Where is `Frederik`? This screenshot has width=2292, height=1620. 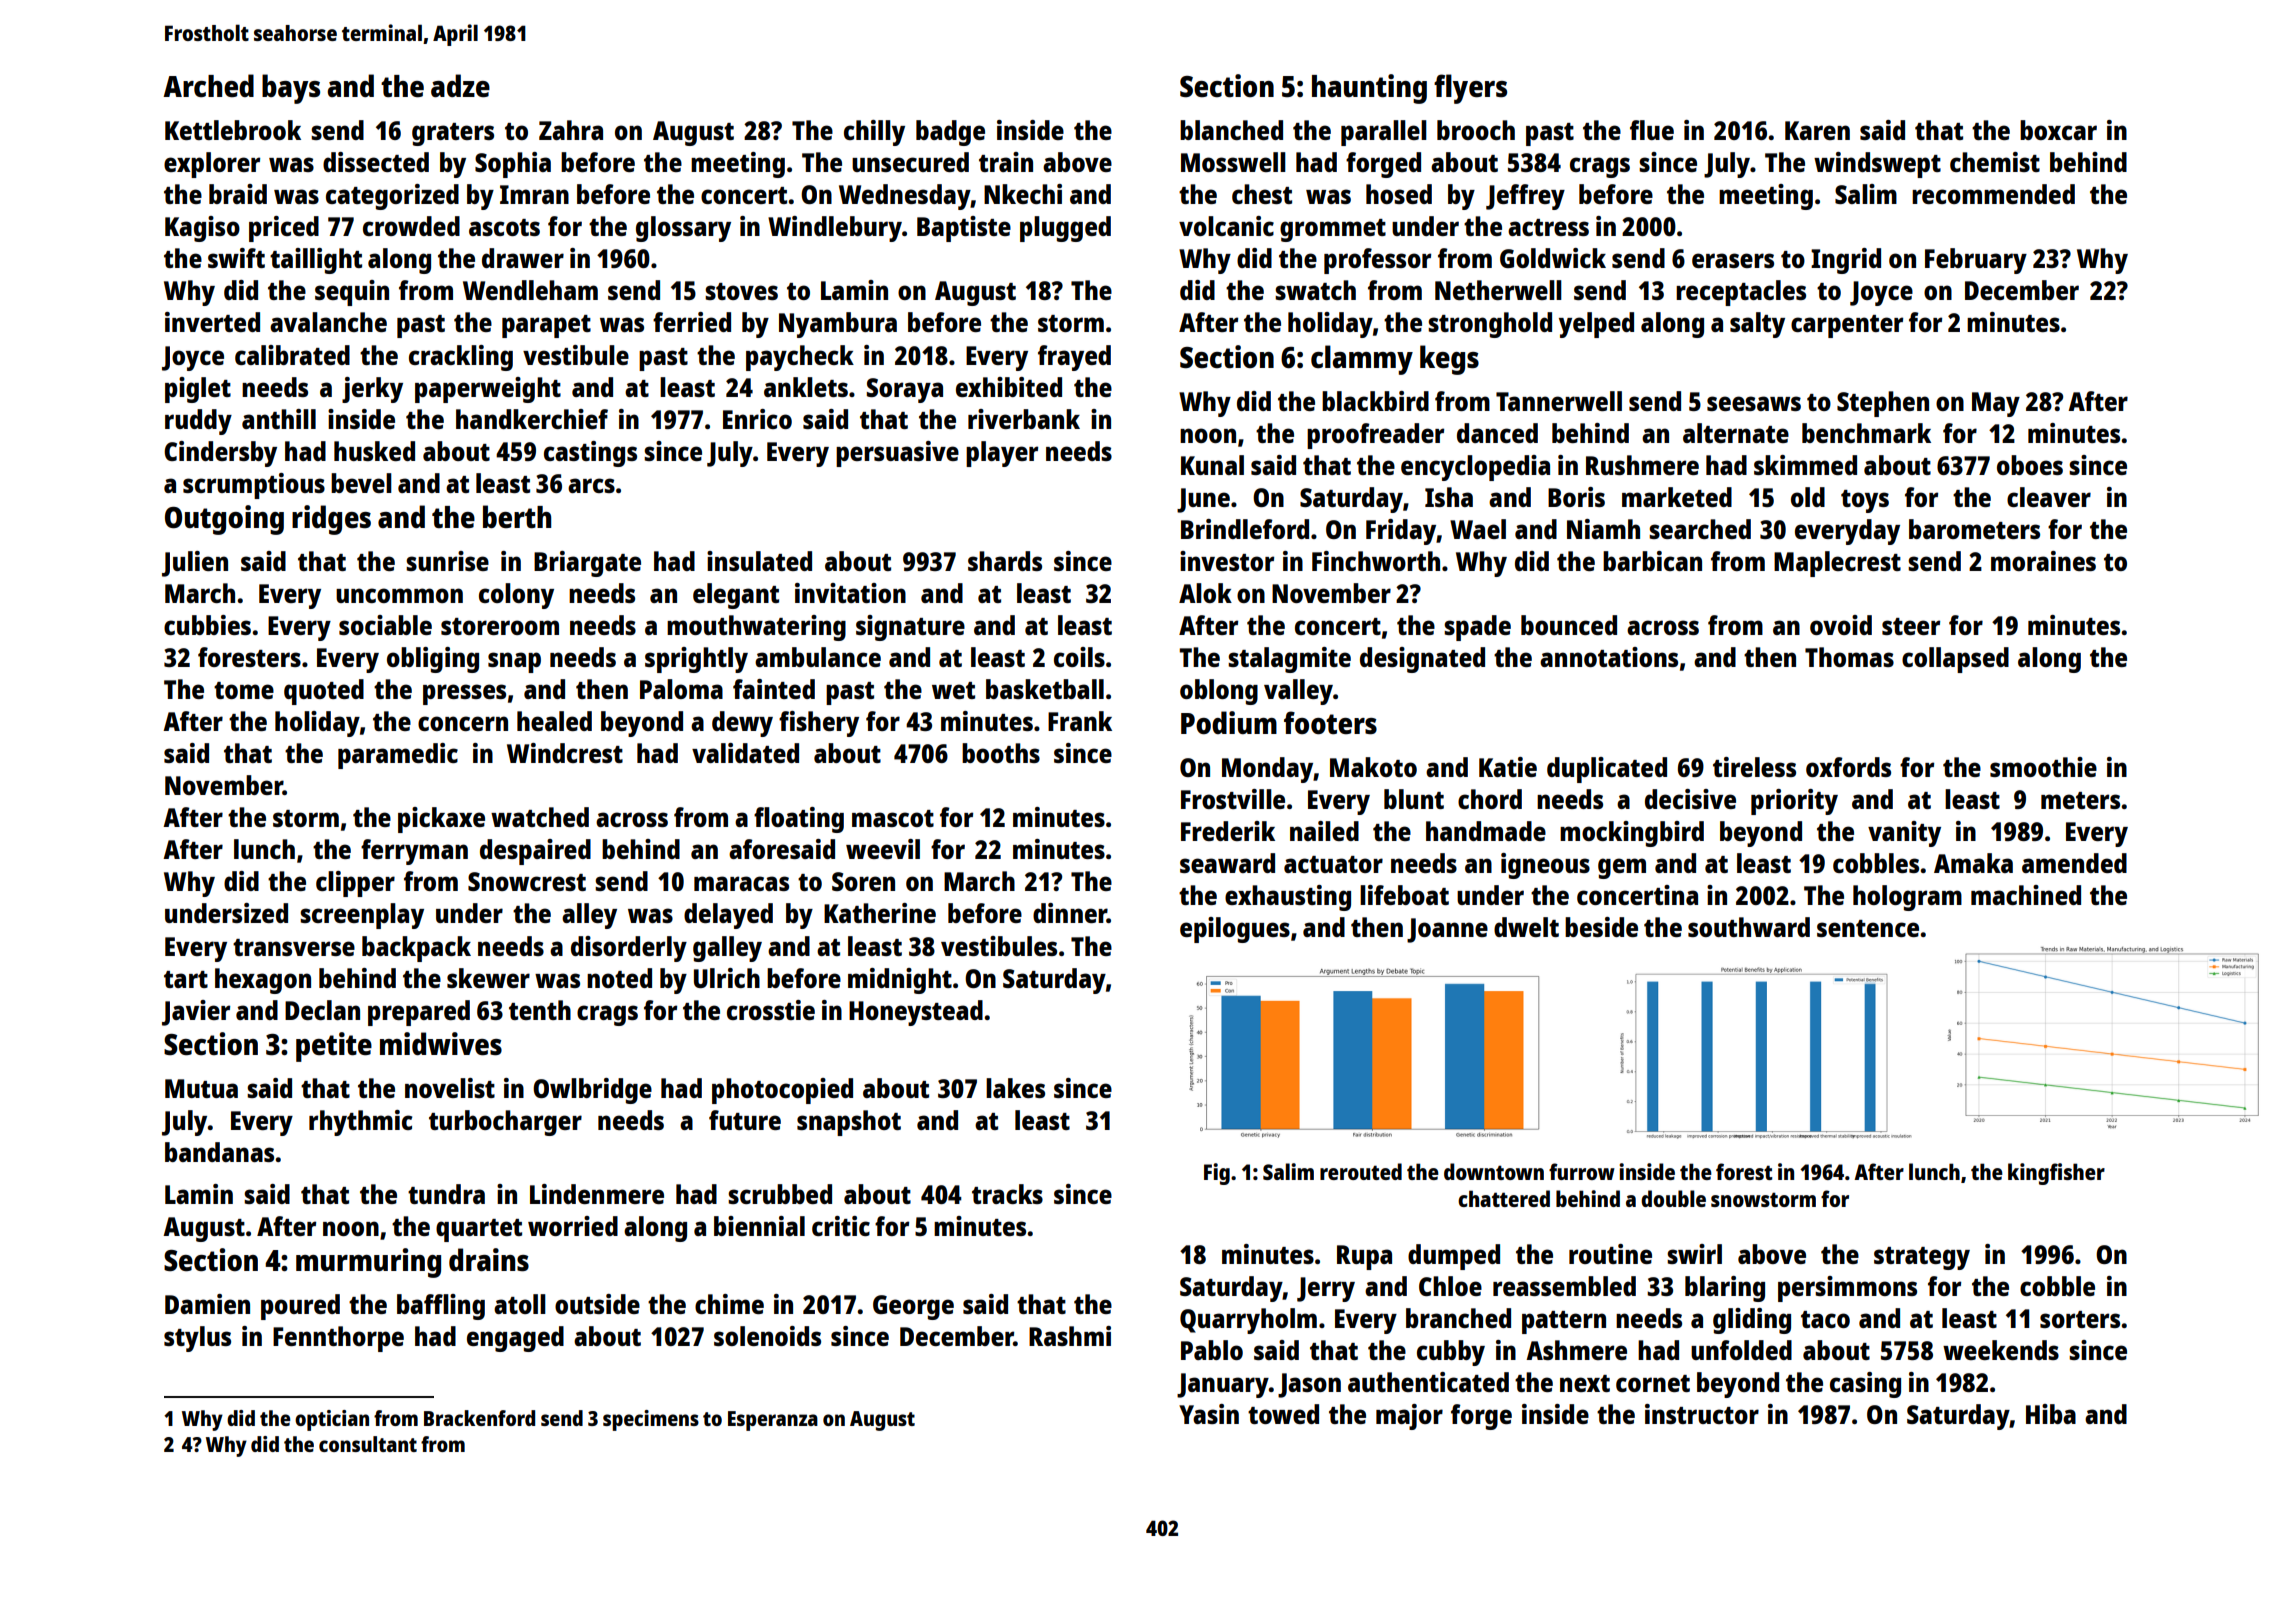
Frederik is located at coordinates (1228, 831).
